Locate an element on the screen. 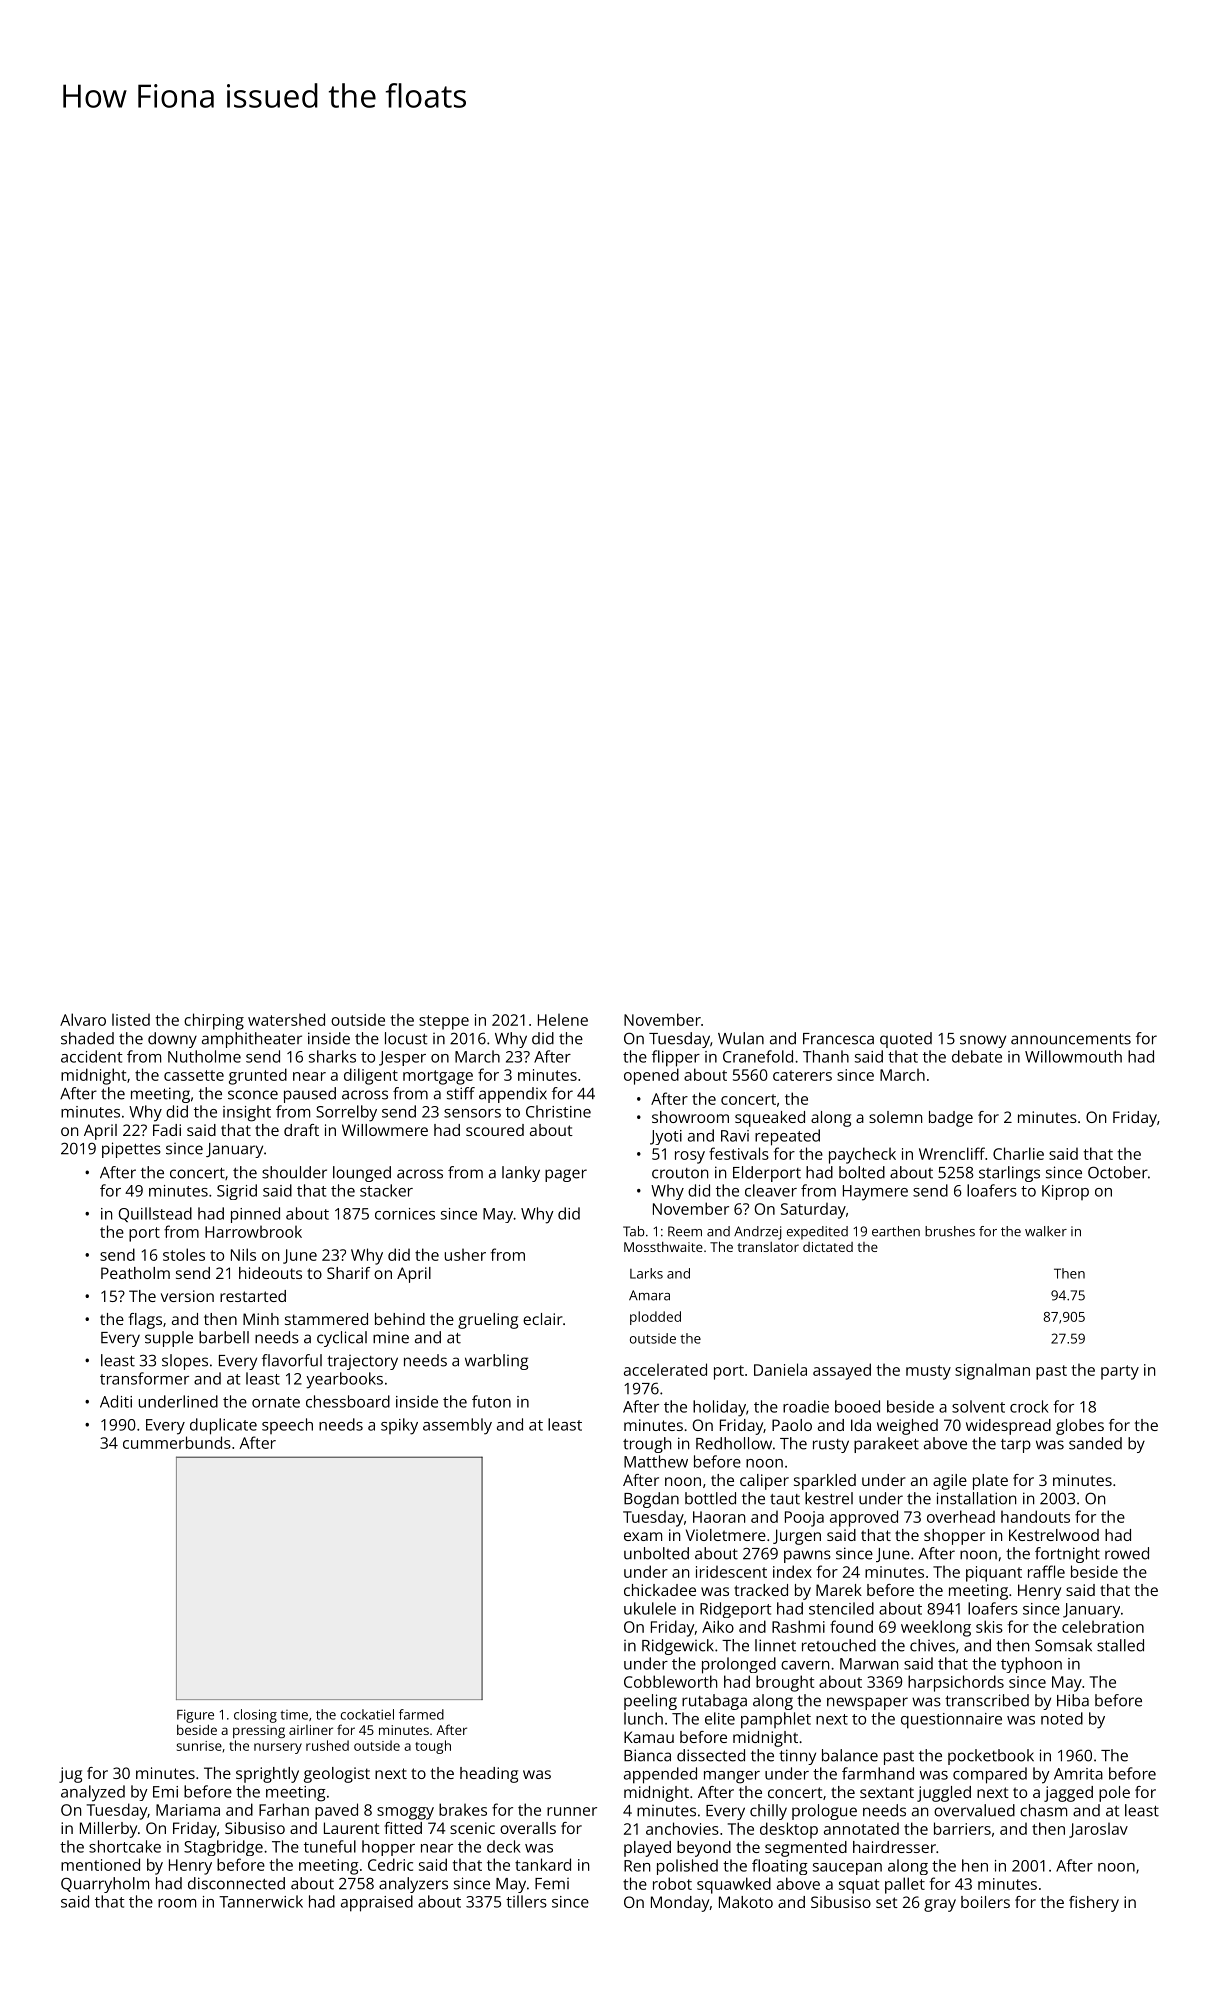  cummerbunds is located at coordinates (177, 1442).
